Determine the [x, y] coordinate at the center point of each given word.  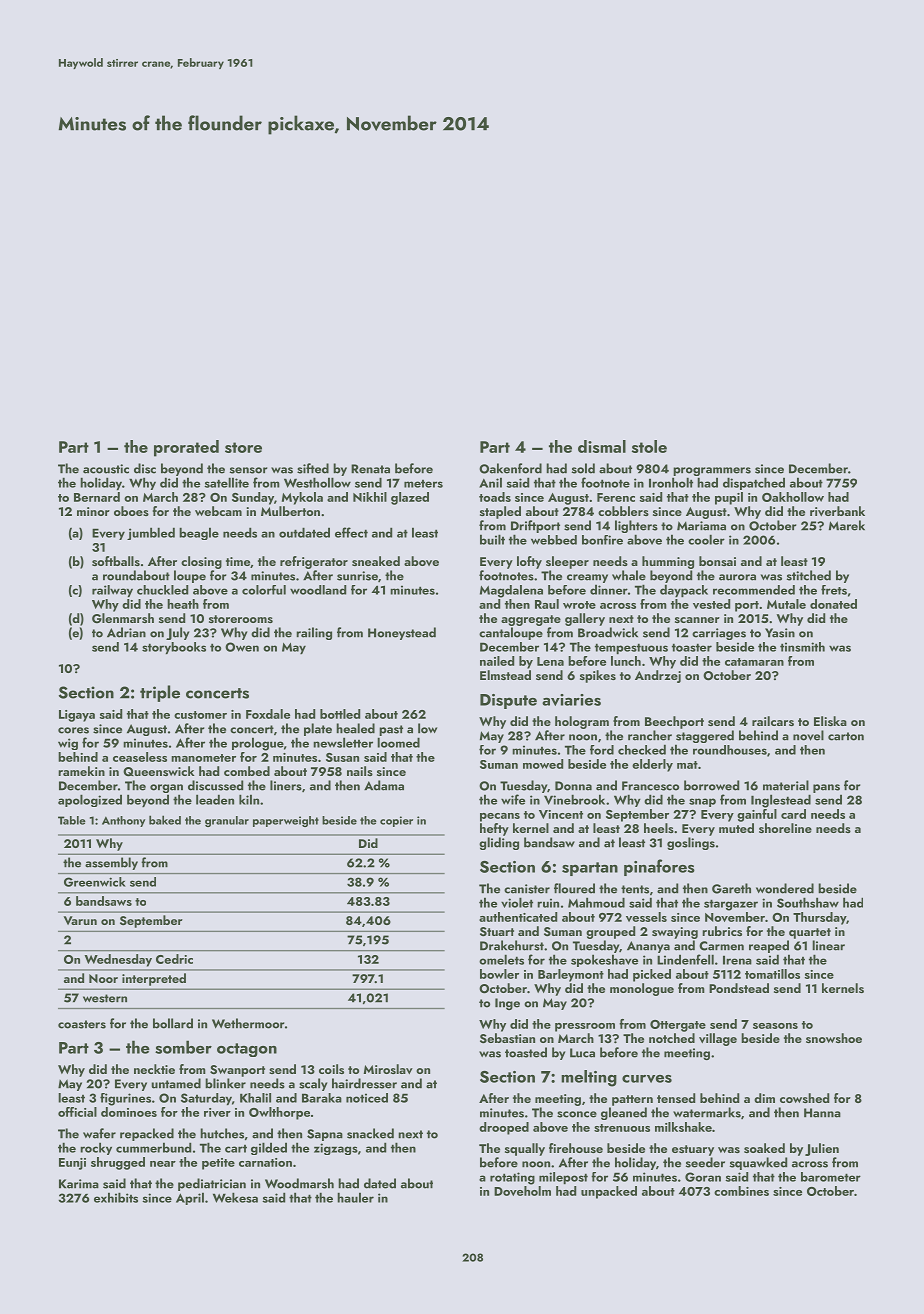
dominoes [129, 1112]
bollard [173, 1023]
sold [583, 468]
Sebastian [507, 1038]
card [793, 814]
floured [574, 888]
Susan [342, 757]
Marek [847, 525]
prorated [186, 448]
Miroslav [388, 1069]
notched [672, 1038]
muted [736, 828]
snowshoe [834, 1038]
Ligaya [77, 716]
